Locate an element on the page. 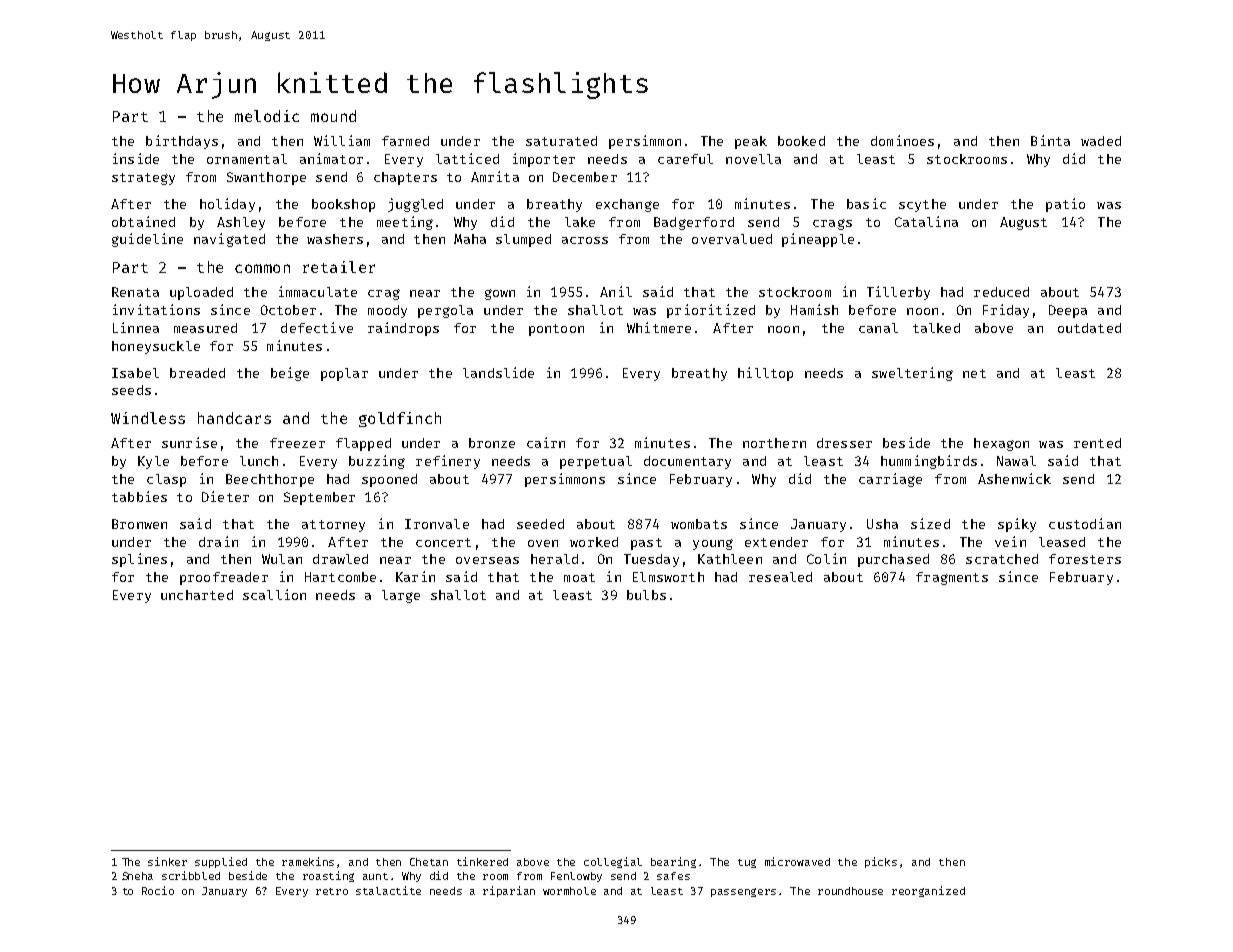  birthdays is located at coordinates (182, 142).
